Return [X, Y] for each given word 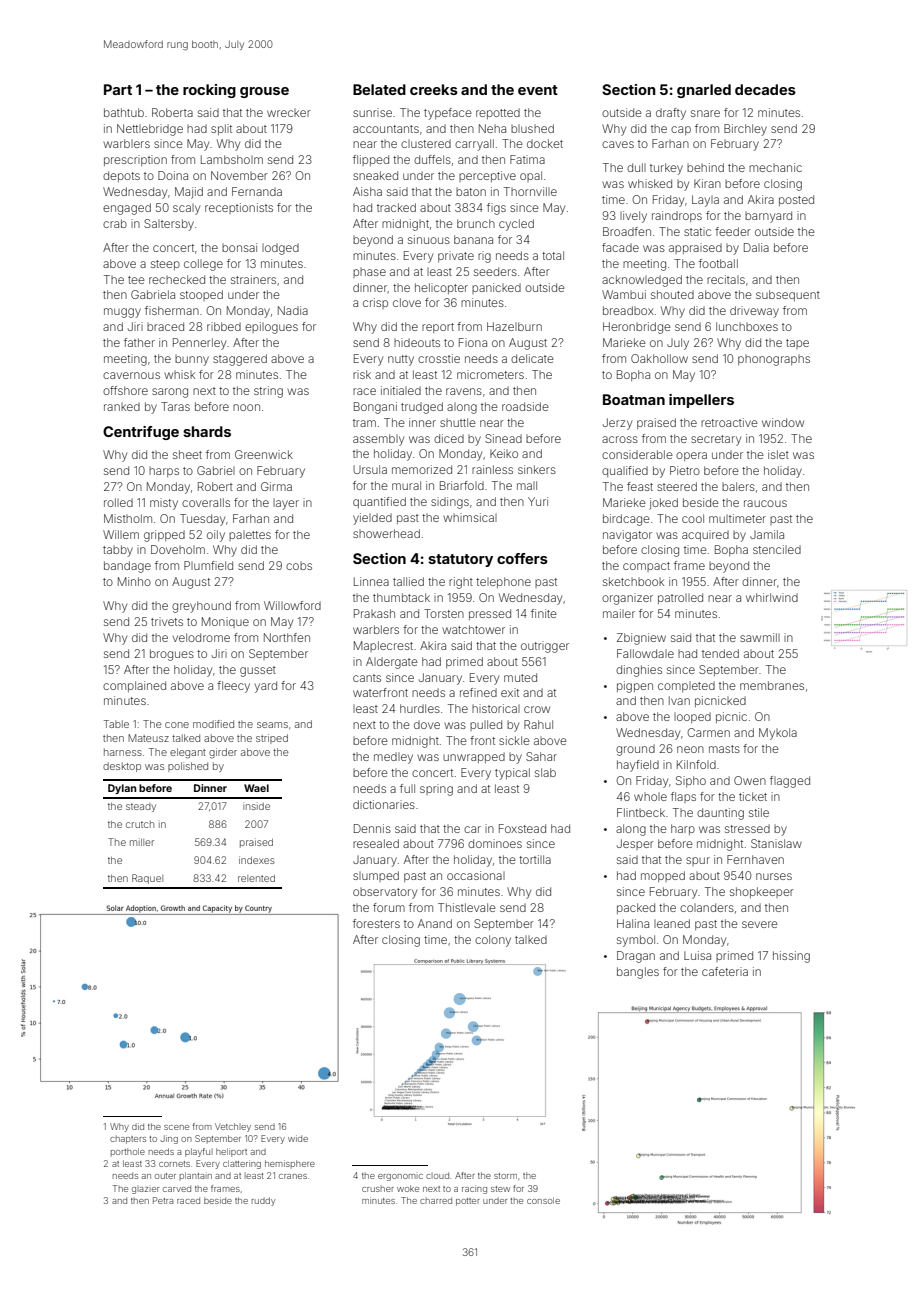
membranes [772, 685]
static [697, 231]
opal [531, 176]
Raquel [147, 879]
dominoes [495, 843]
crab [115, 223]
